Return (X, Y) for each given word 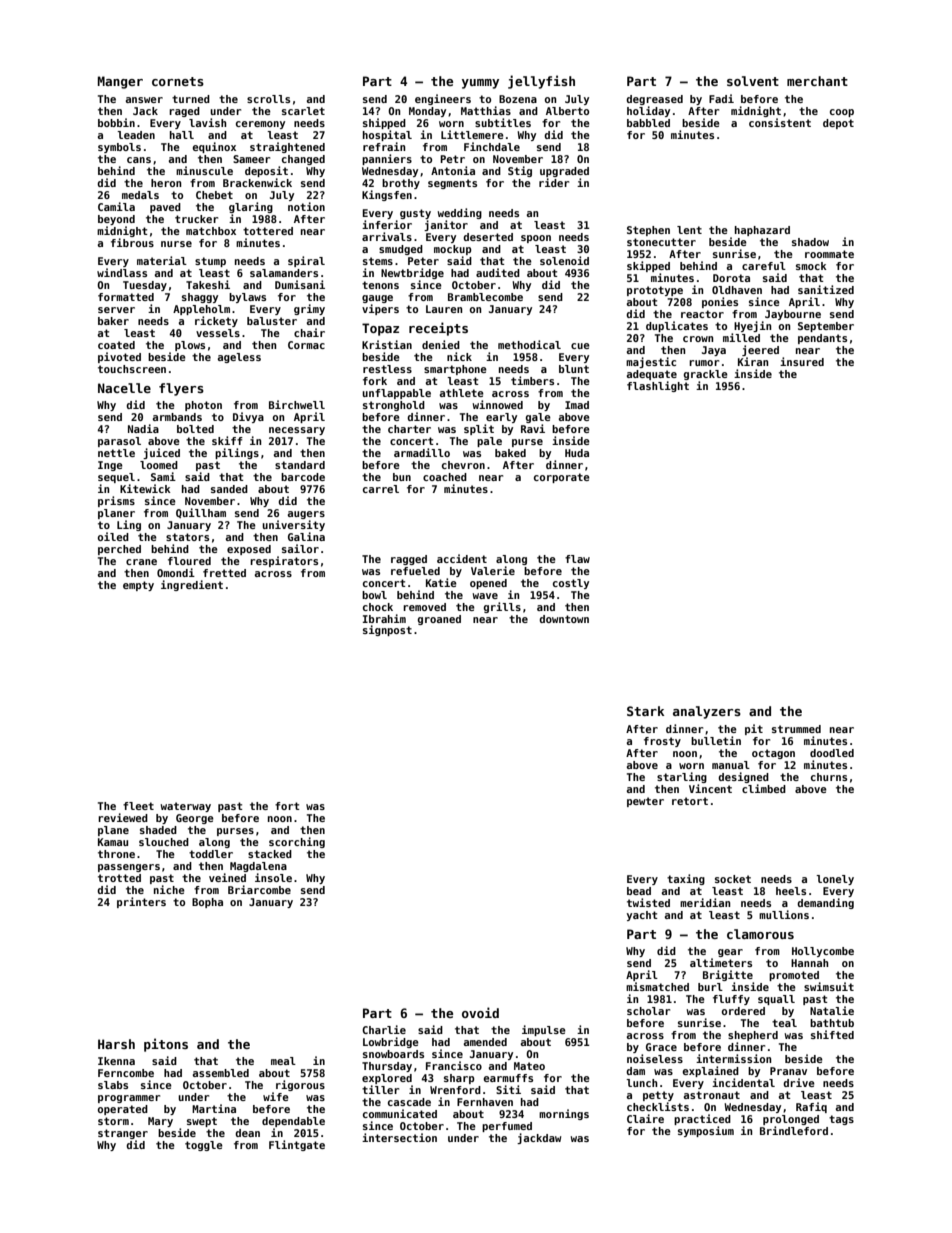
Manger (120, 82)
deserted (488, 237)
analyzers (707, 712)
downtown (564, 619)
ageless (239, 358)
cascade (409, 1102)
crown (698, 339)
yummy (480, 84)
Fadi (721, 98)
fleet (138, 806)
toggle (204, 1146)
